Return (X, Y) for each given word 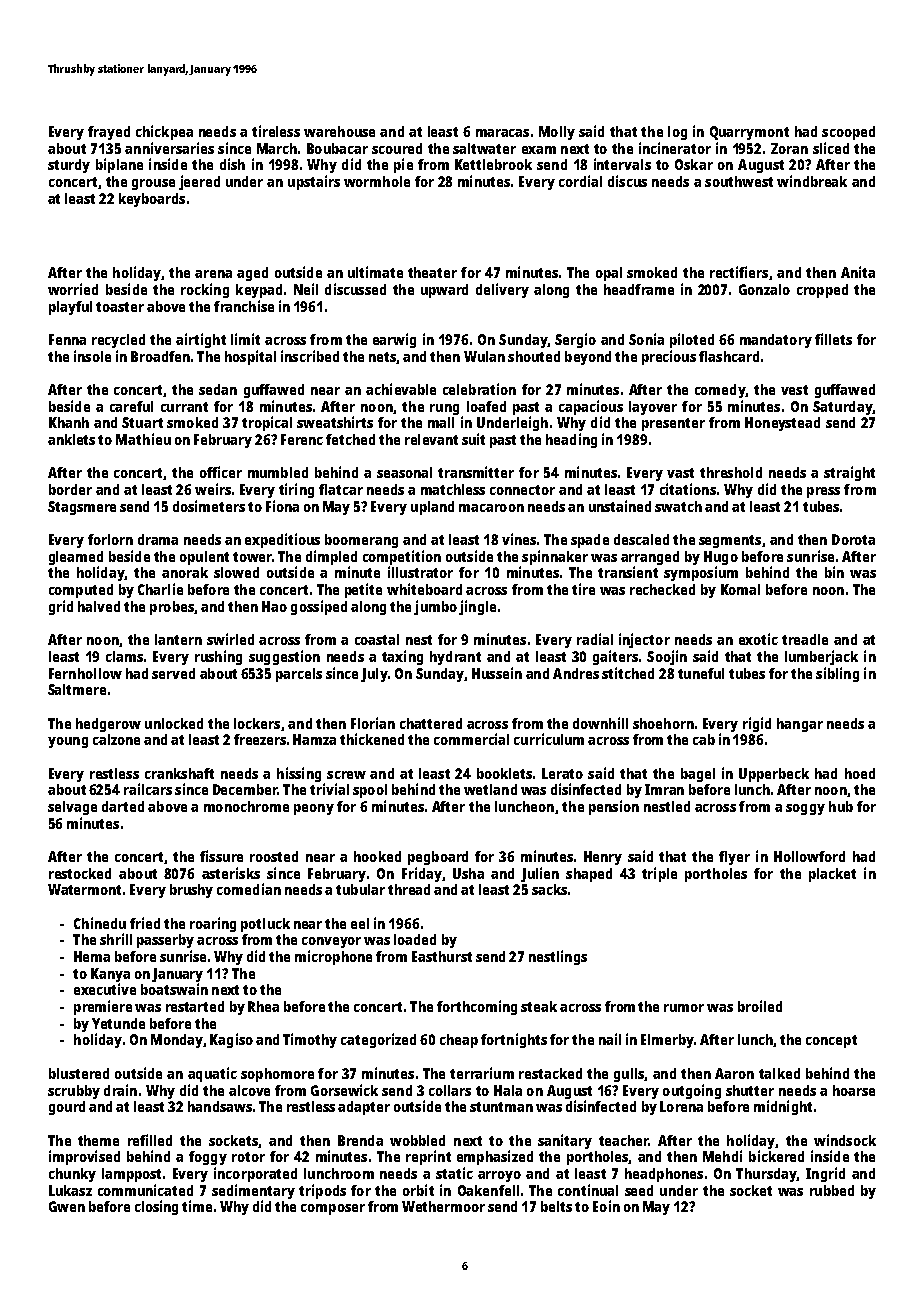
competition (402, 557)
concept (831, 1041)
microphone (333, 957)
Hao (274, 606)
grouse (153, 184)
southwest (739, 181)
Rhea (263, 1006)
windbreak (812, 181)
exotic (758, 639)
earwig (394, 340)
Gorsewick (344, 1090)
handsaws (220, 1106)
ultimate (375, 272)
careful (131, 406)
